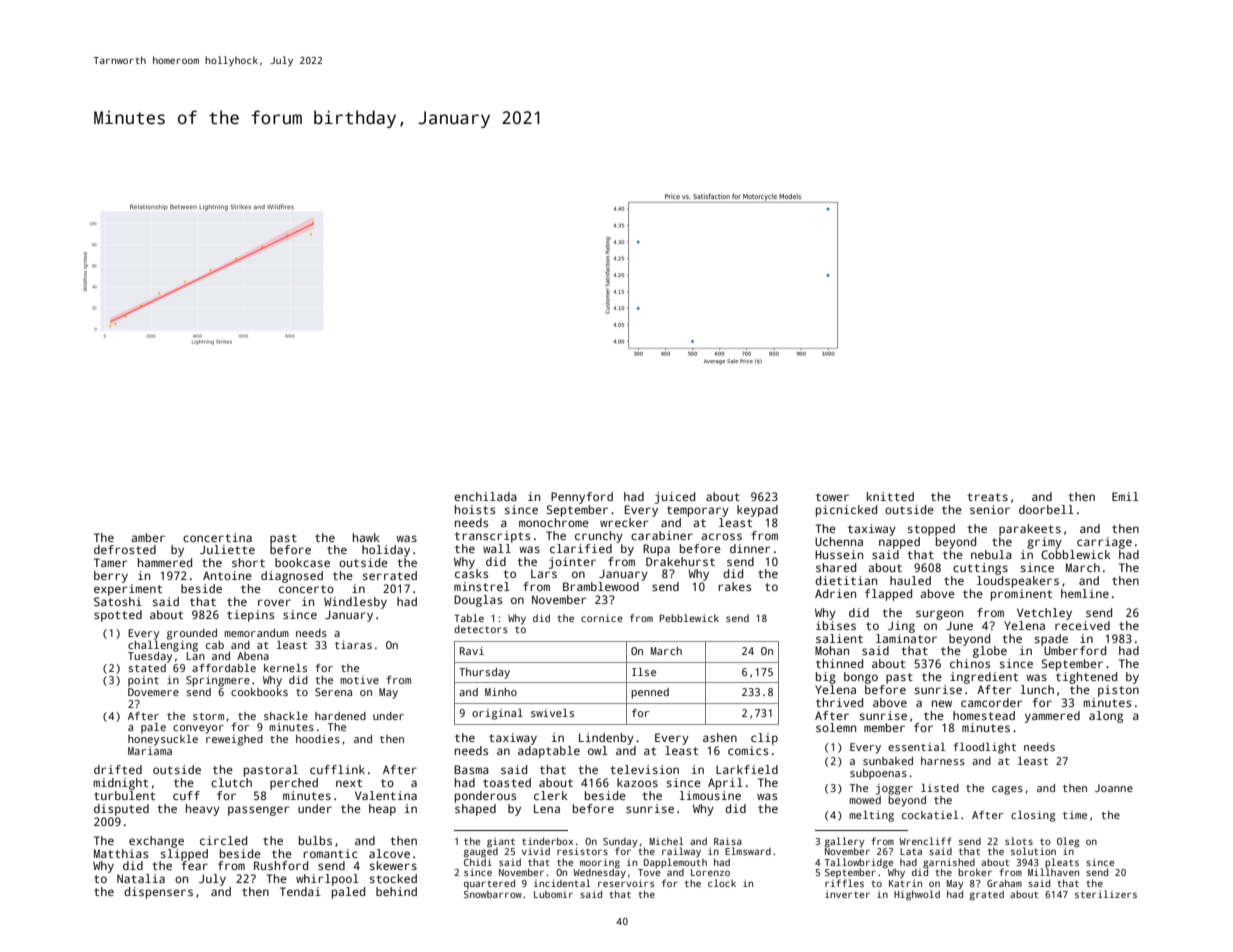 This image has height=952, width=1233. I want to click on Basma, so click(471, 769).
